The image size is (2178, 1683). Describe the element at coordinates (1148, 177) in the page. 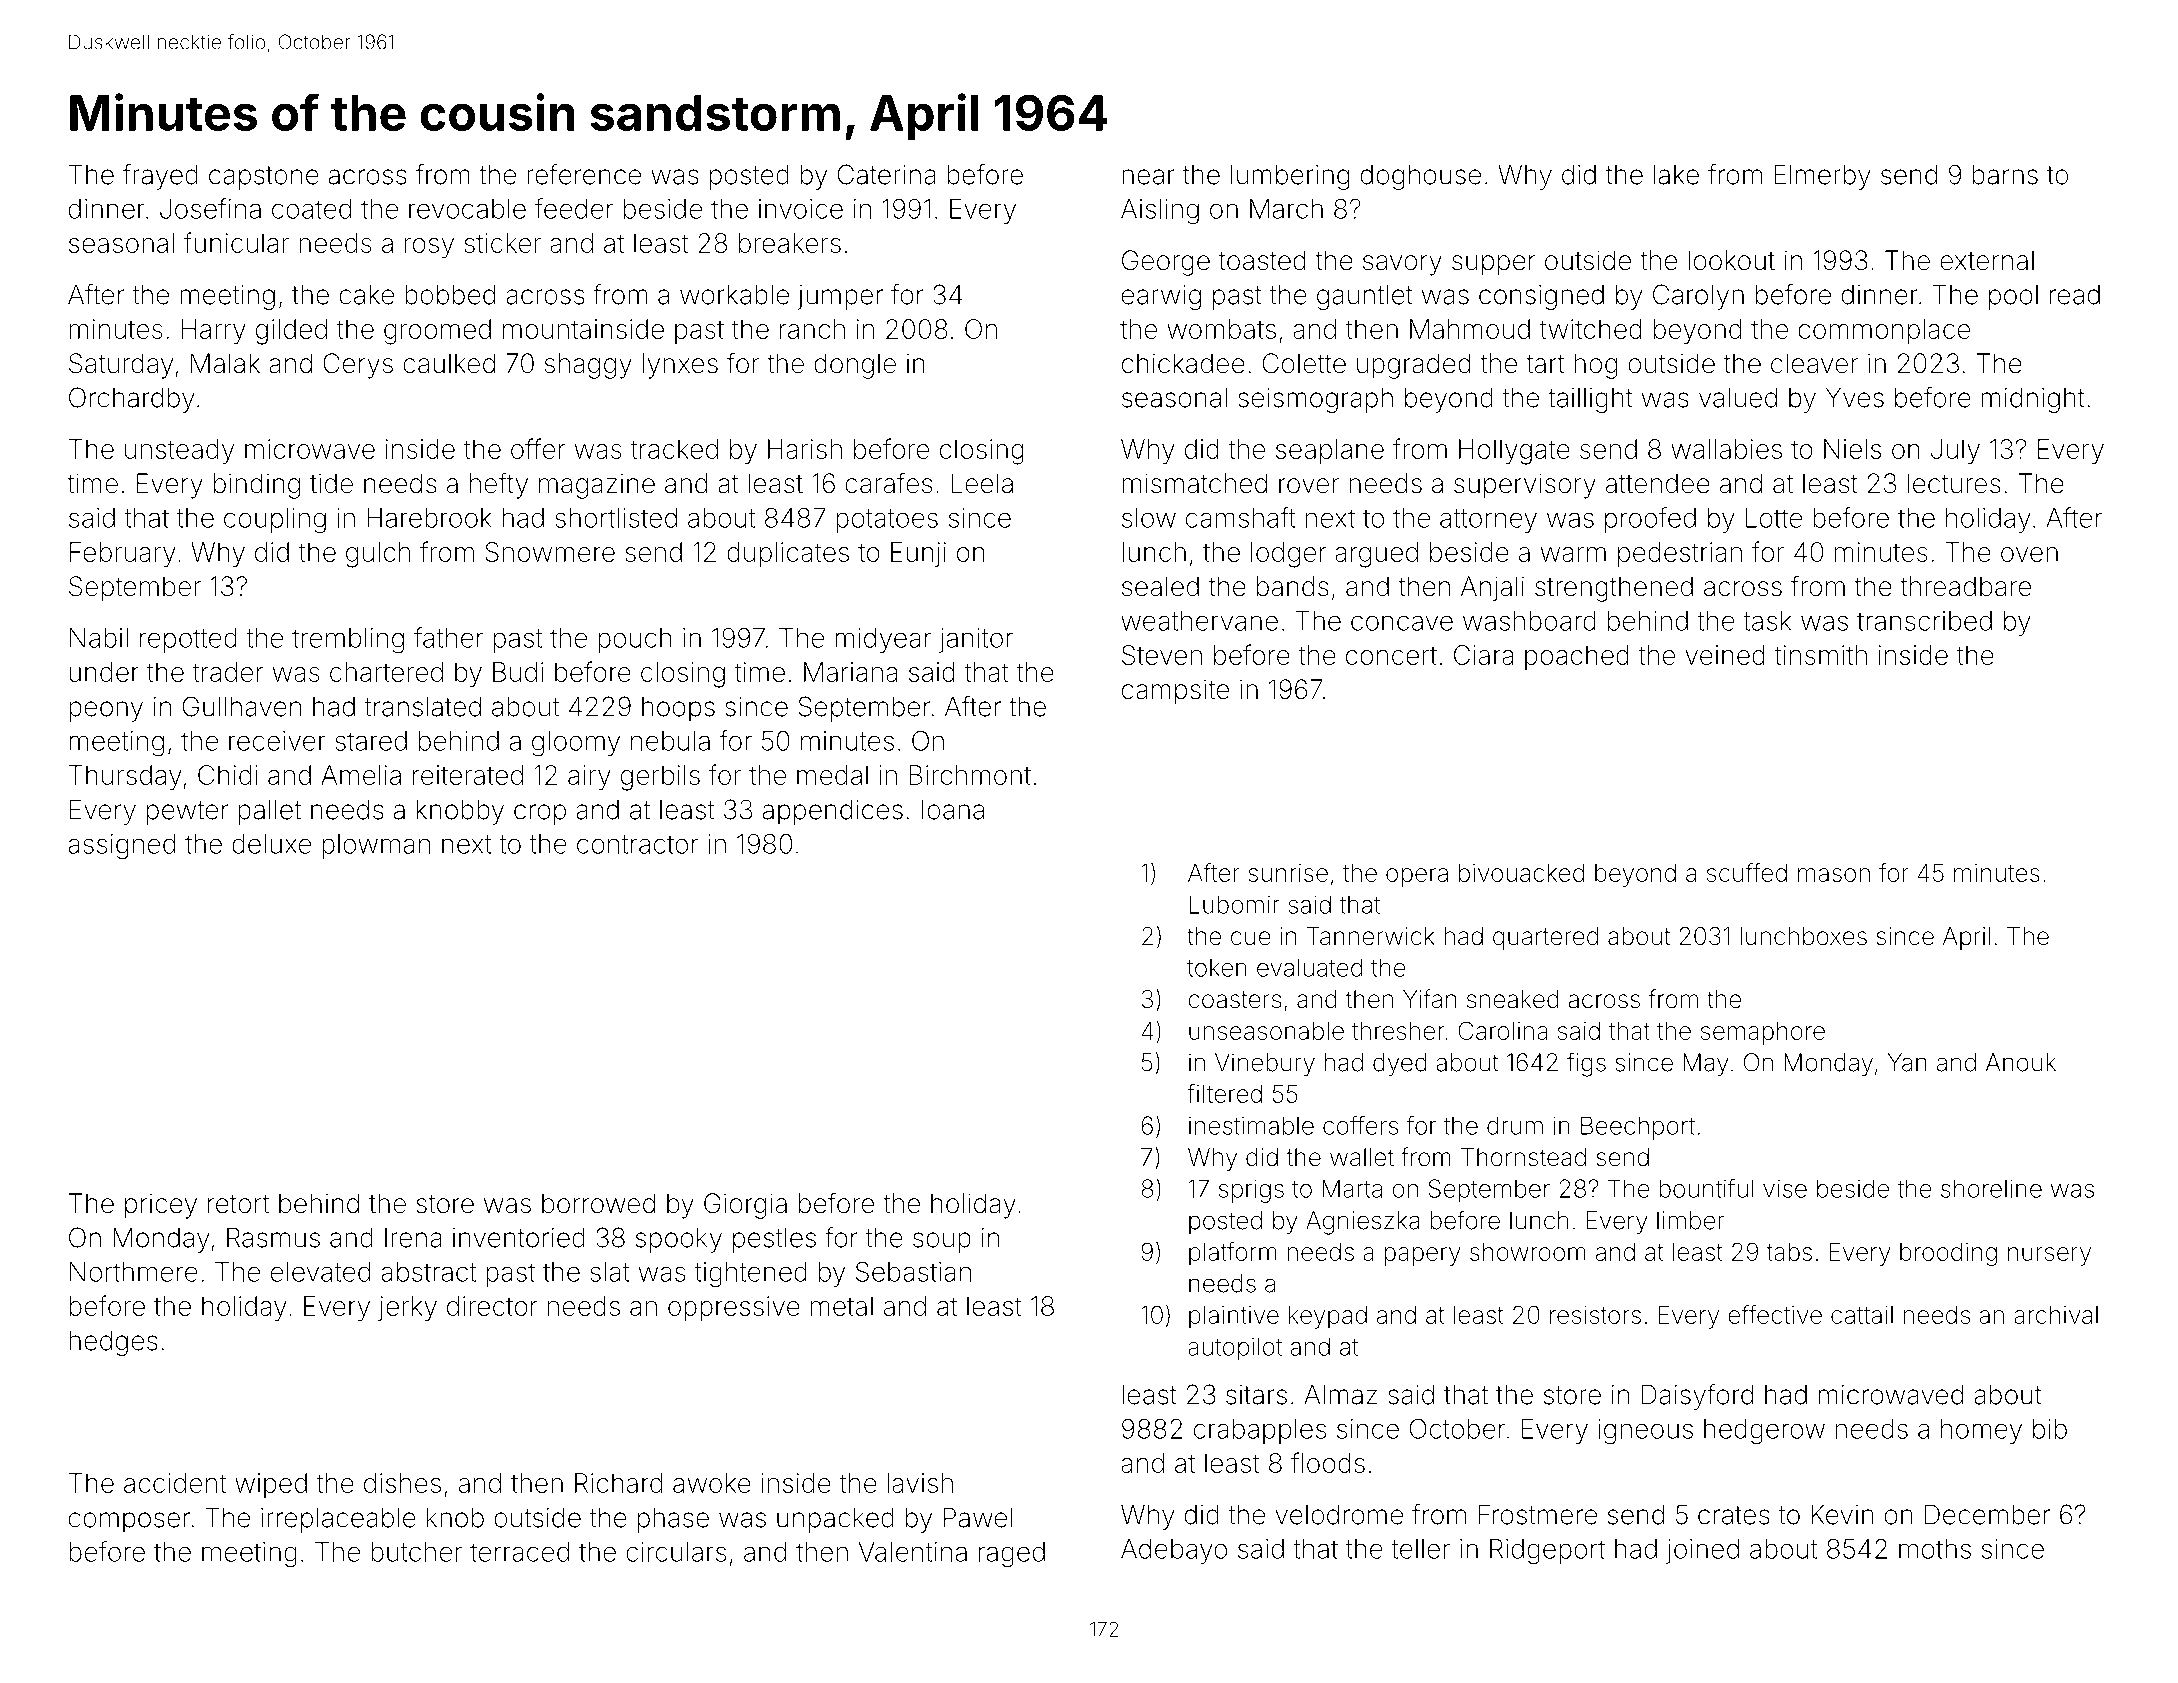

I see `near` at that location.
